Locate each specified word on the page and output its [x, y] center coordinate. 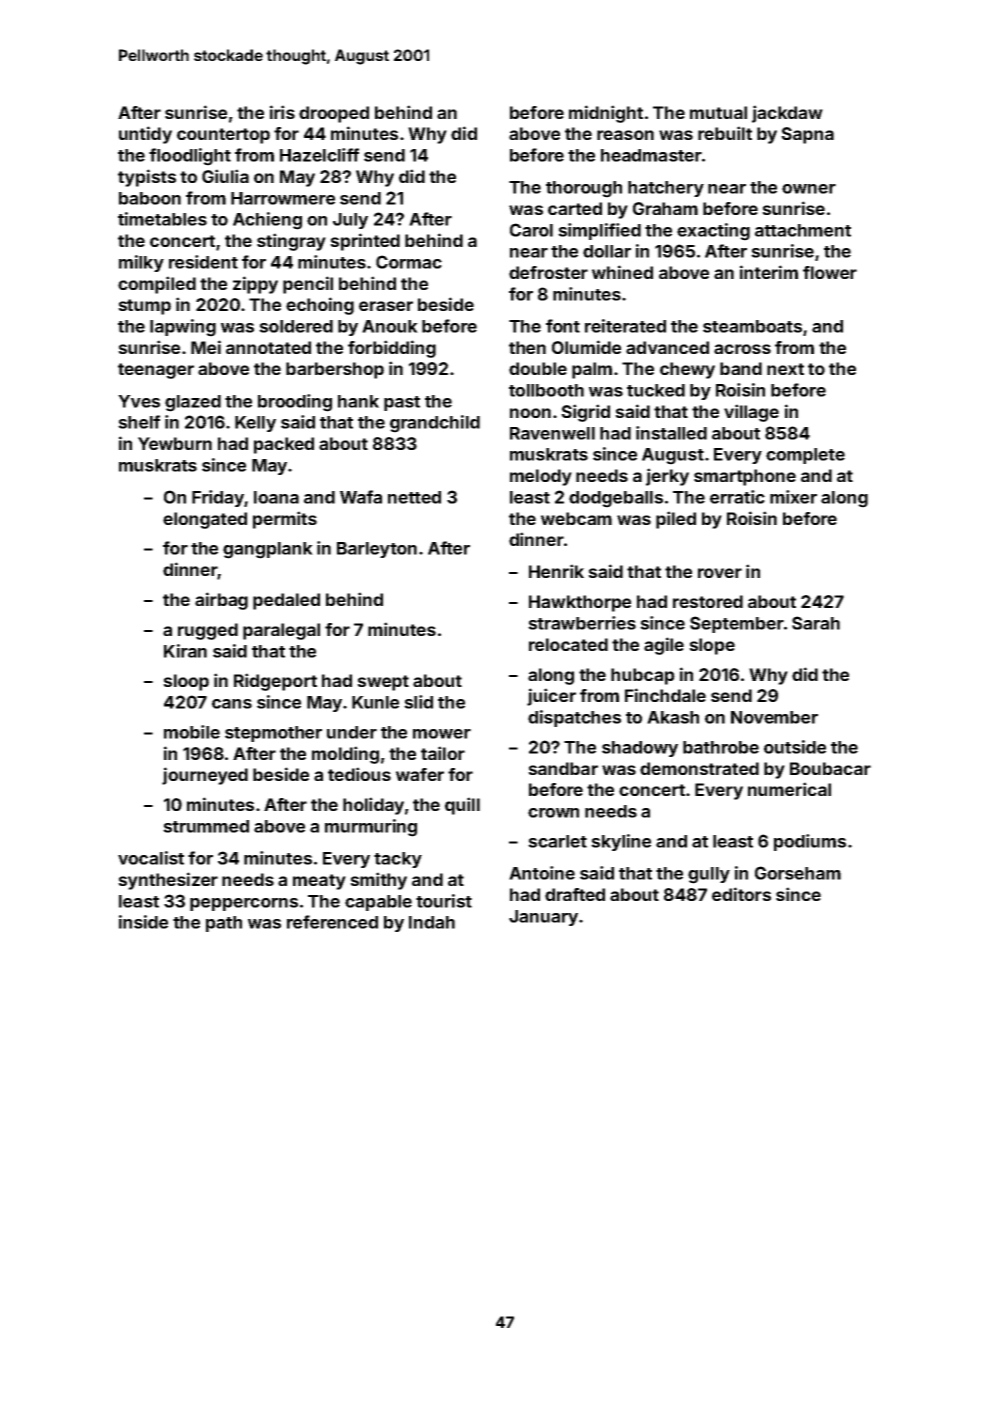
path [224, 924]
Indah [432, 922]
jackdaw [787, 114]
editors [741, 894]
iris [282, 112]
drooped [334, 114]
